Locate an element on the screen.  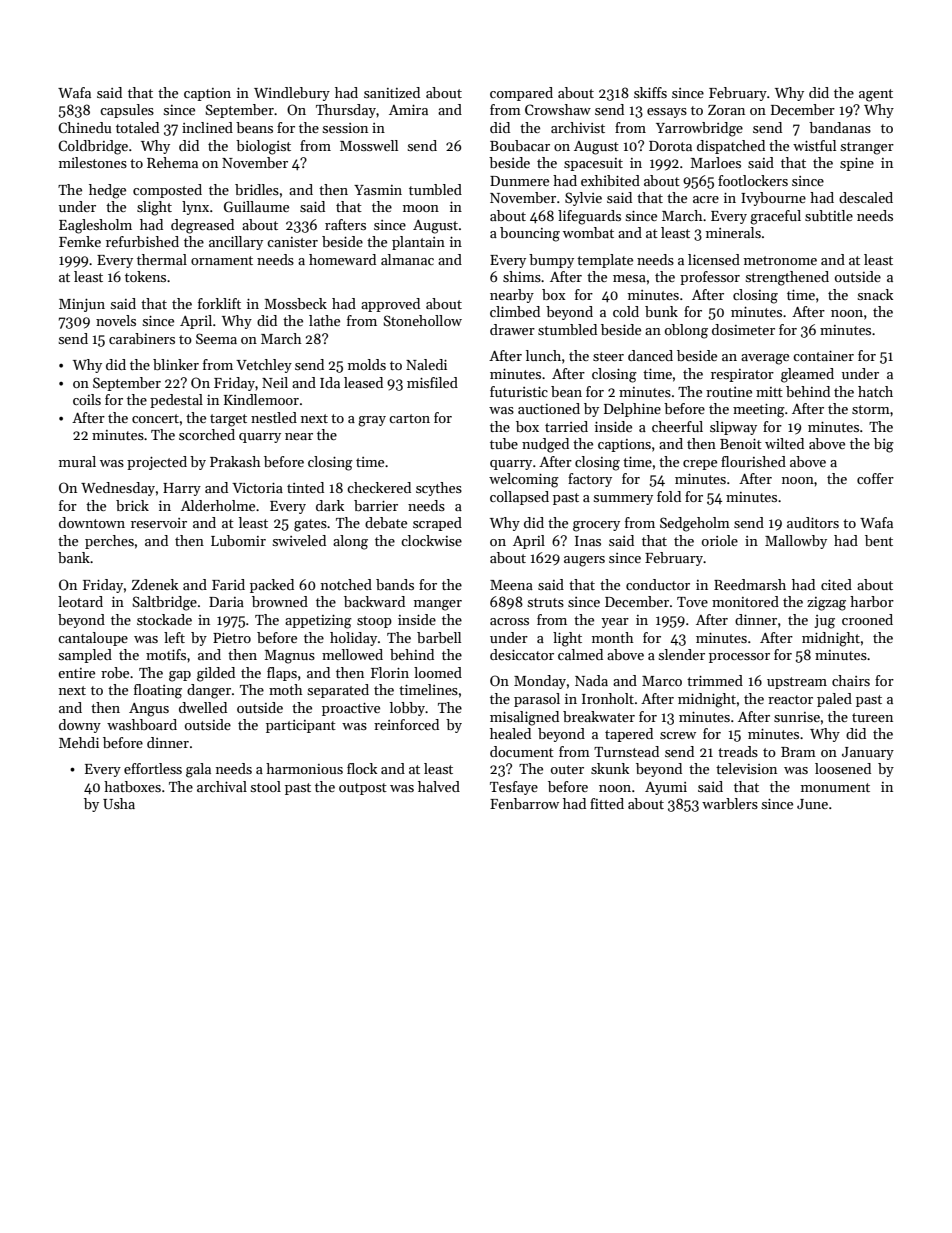
oriole is located at coordinates (720, 540).
